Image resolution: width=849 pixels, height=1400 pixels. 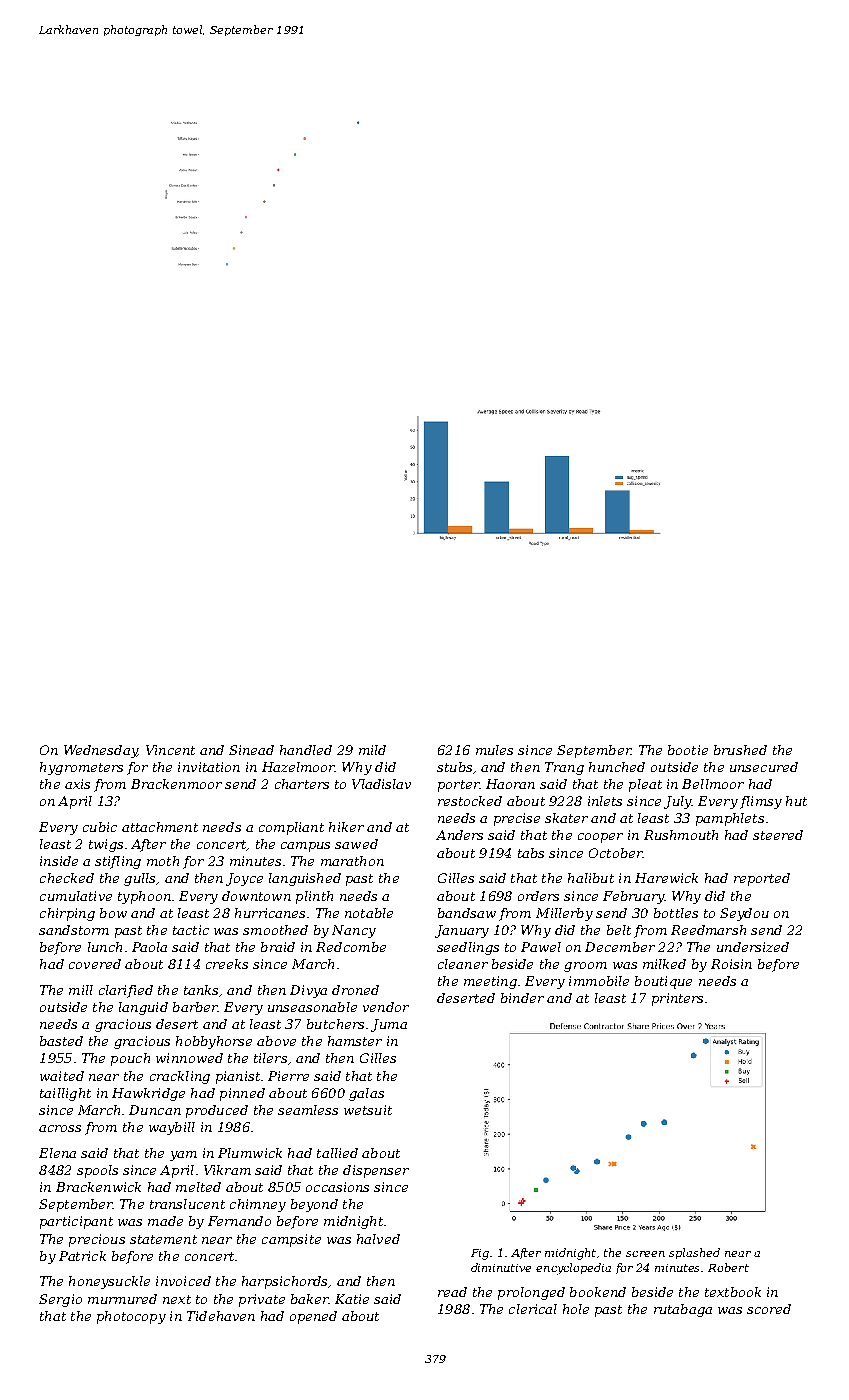 What do you see at coordinates (170, 750) in the document?
I see `Vincent` at bounding box center [170, 750].
